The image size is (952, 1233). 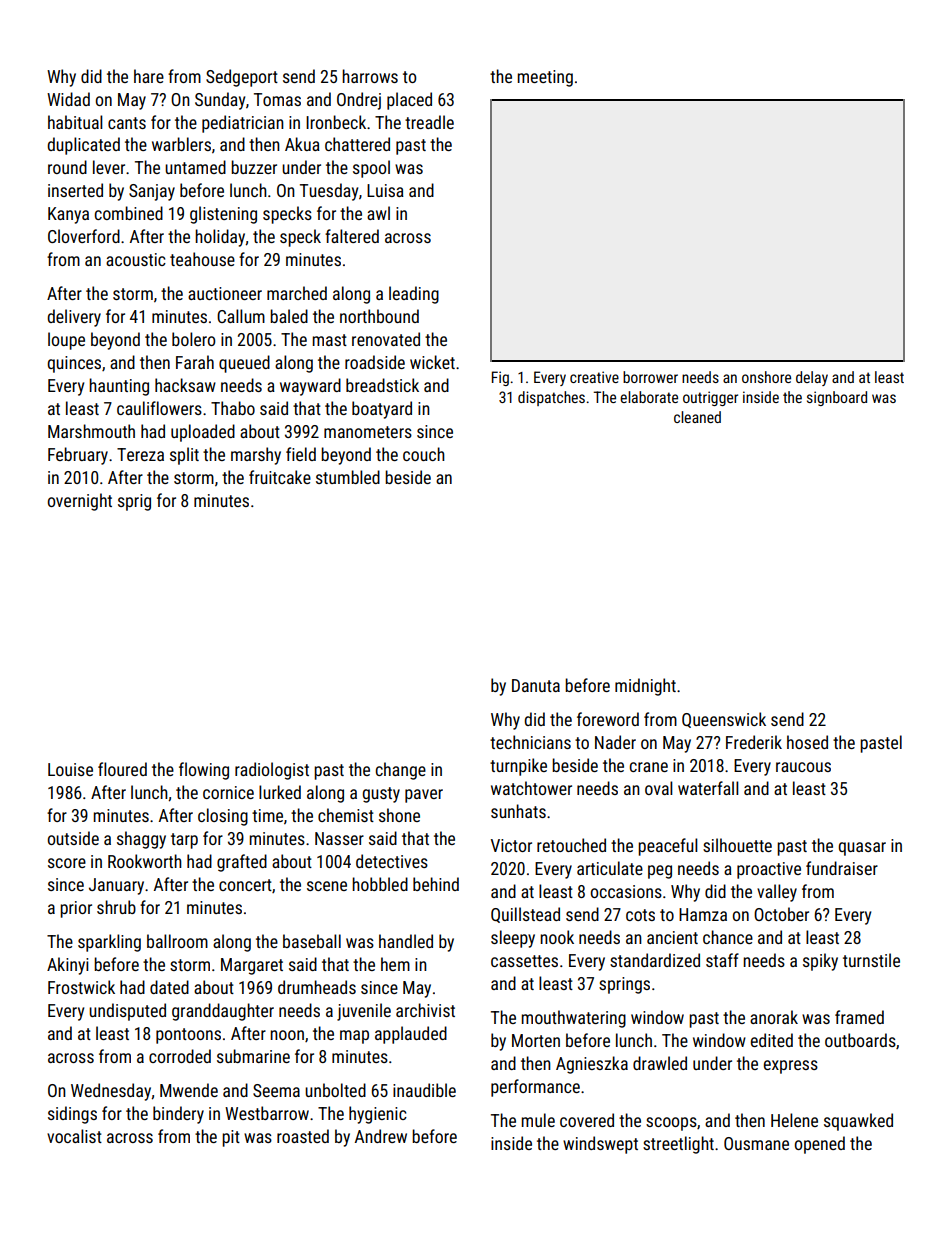 What do you see at coordinates (70, 769) in the page?
I see `Louise` at bounding box center [70, 769].
